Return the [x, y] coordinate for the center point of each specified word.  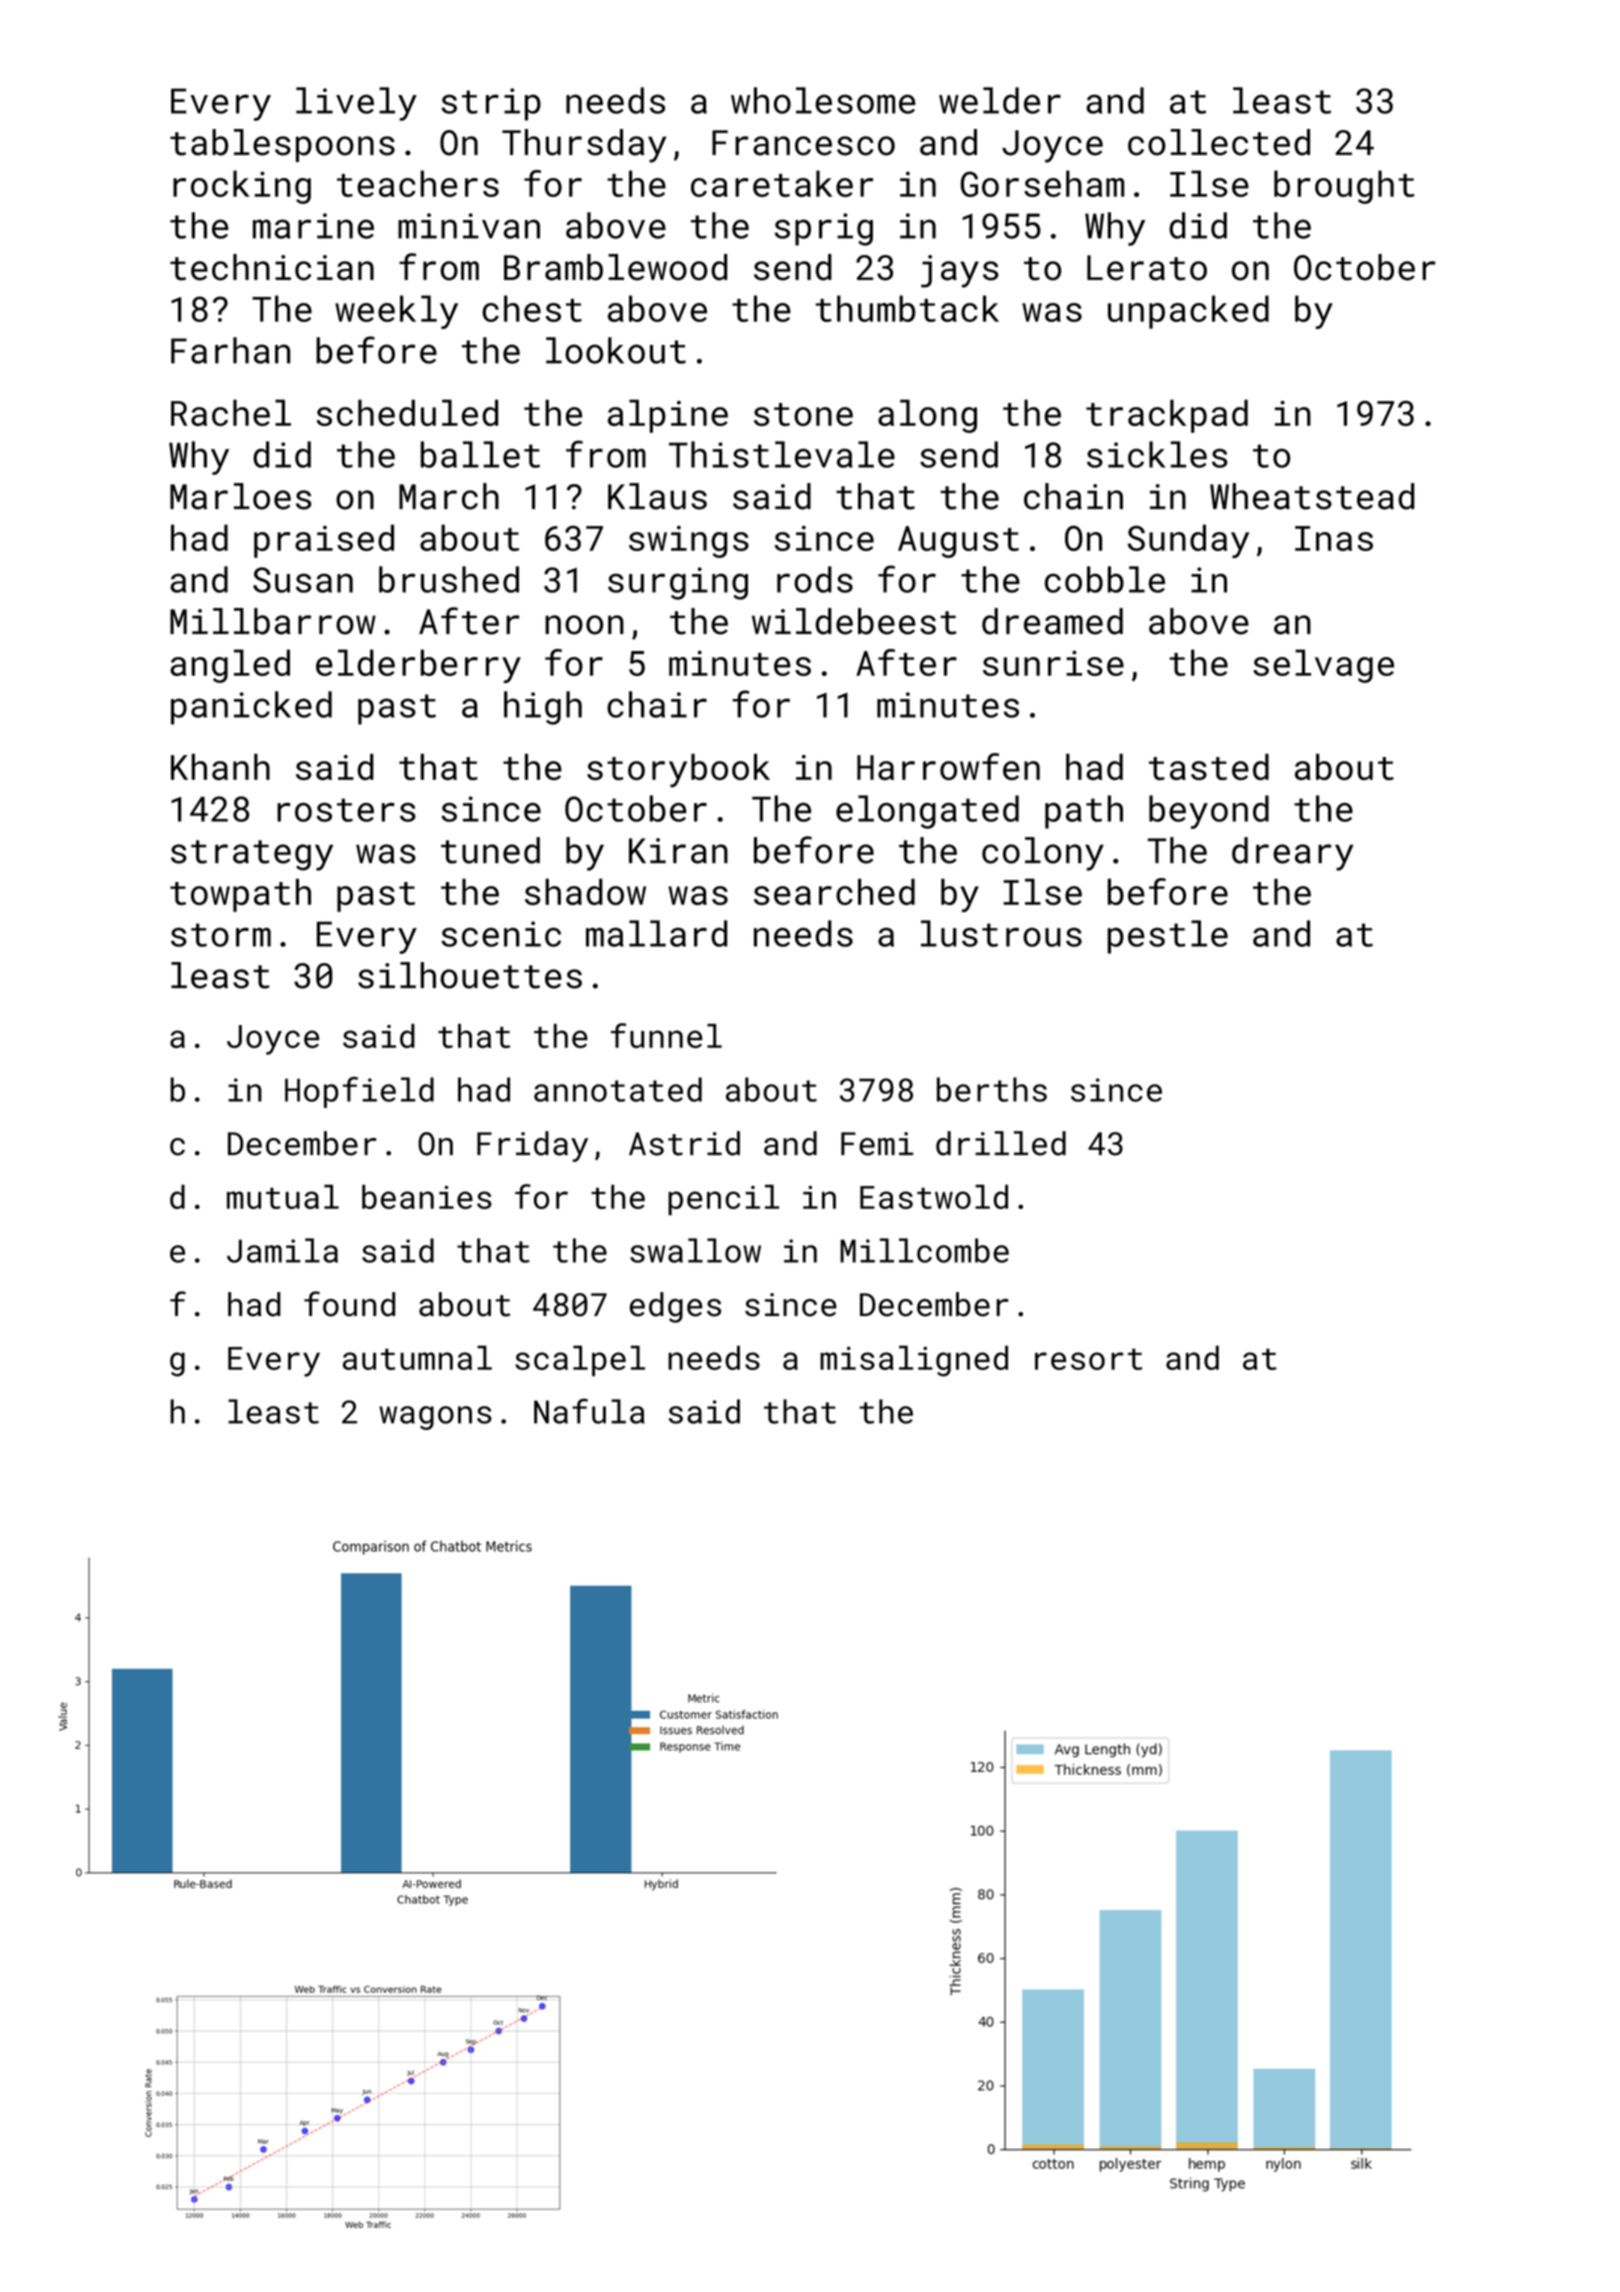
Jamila [282, 1250]
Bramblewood [615, 267]
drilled [1001, 1143]
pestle [1168, 937]
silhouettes [470, 975]
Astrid [684, 1143]
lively [356, 104]
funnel [666, 1035]
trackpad [1167, 416]
